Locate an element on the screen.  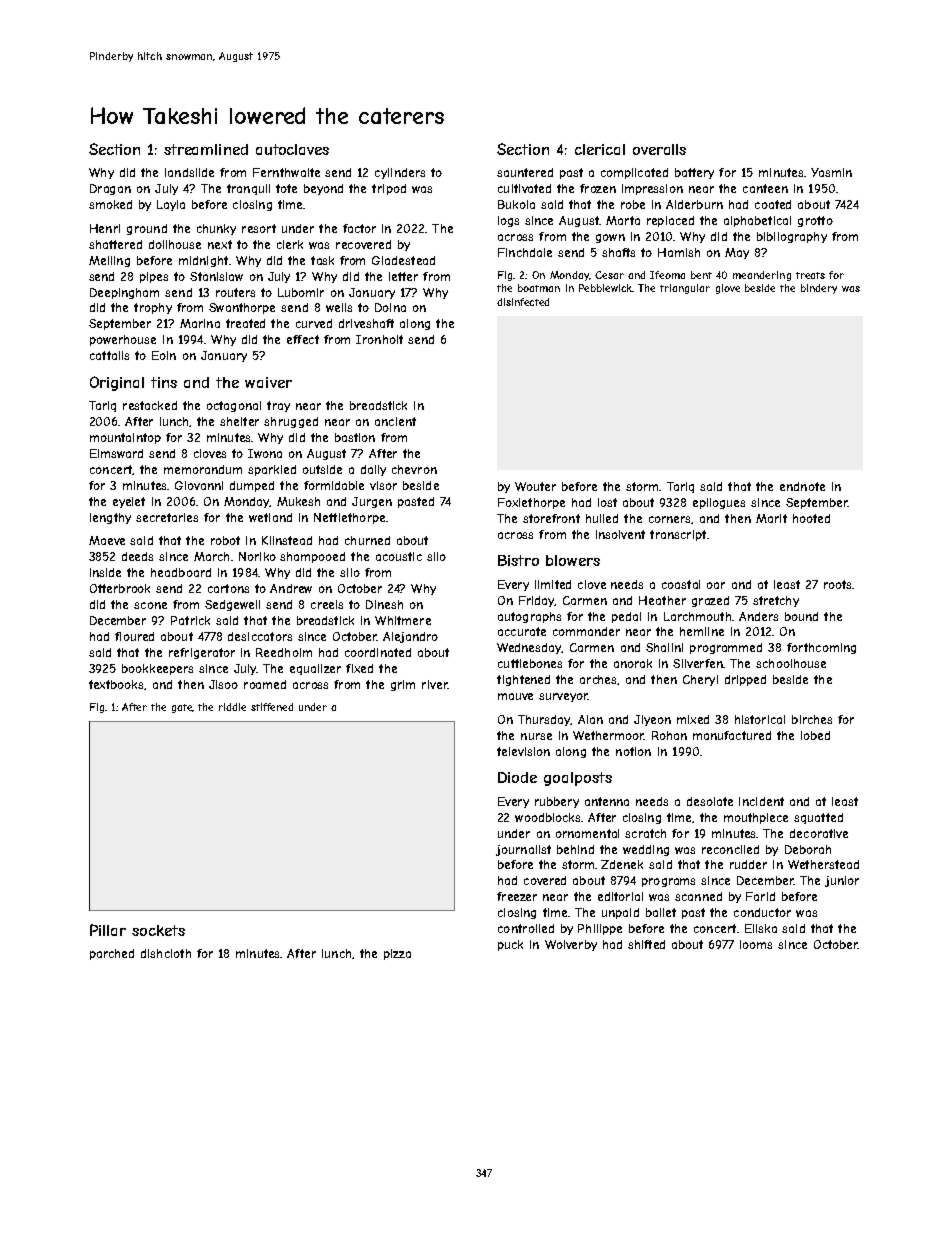
gate is located at coordinates (182, 708).
